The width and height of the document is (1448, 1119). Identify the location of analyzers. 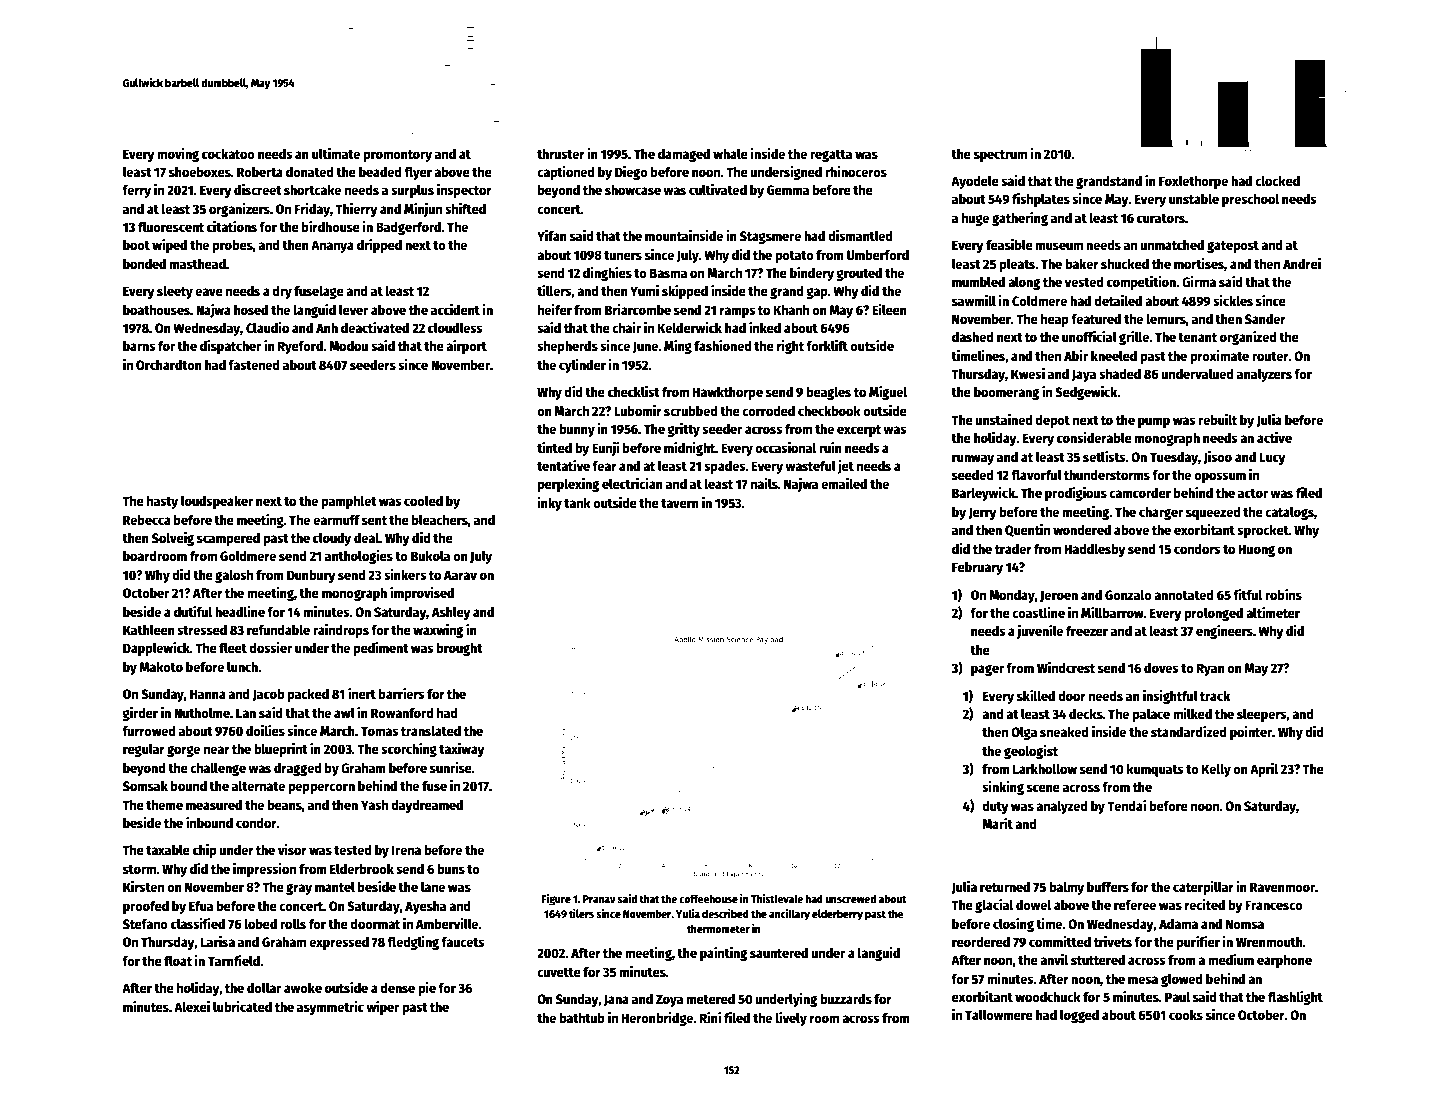
(1264, 375).
